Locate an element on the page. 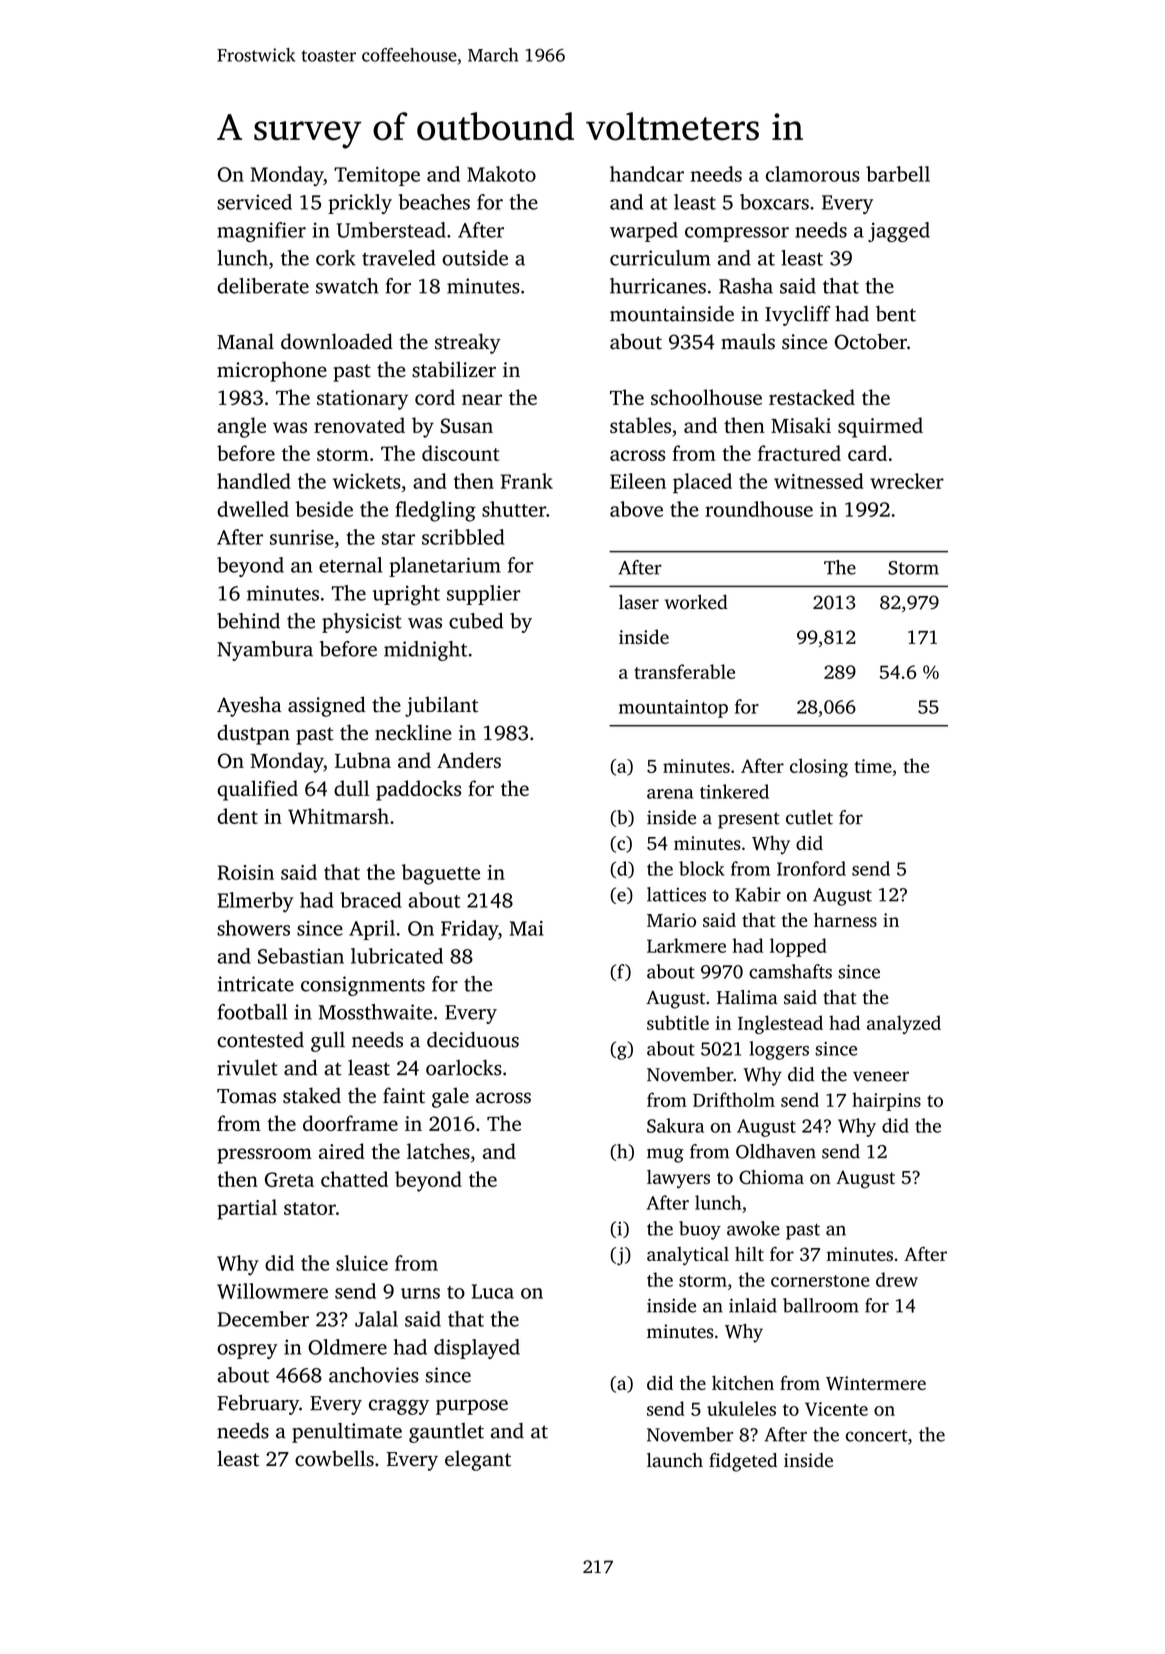 This image has height=1654, width=1165. launch is located at coordinates (675, 1460).
